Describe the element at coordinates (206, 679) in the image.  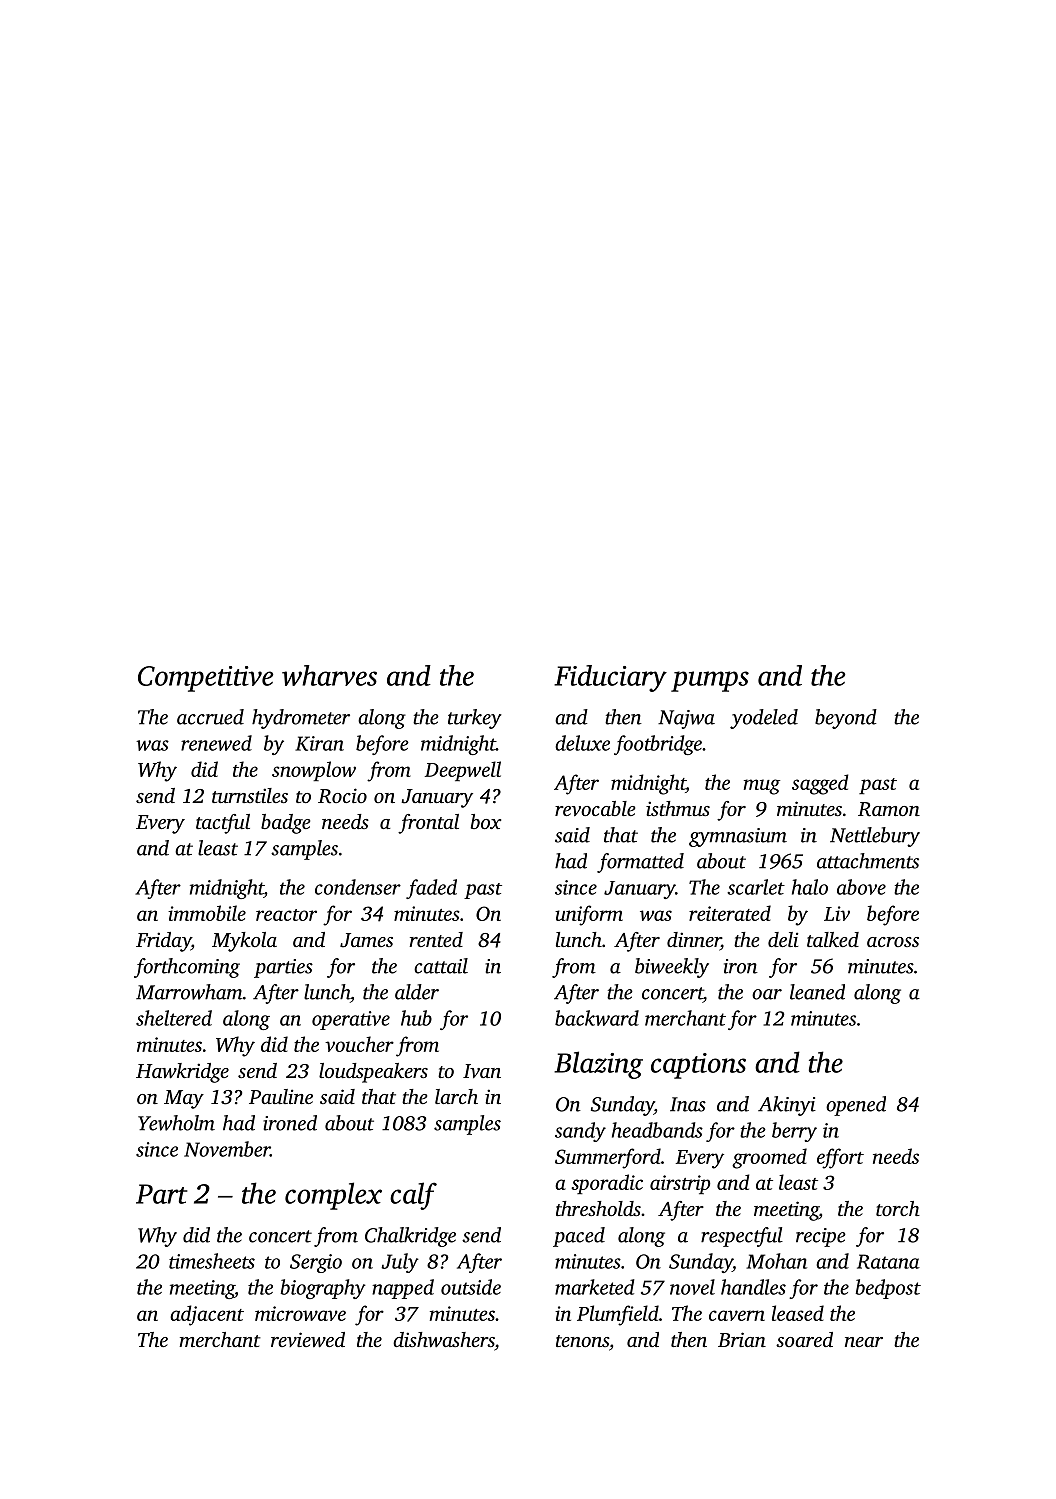
I see `Competitive` at that location.
